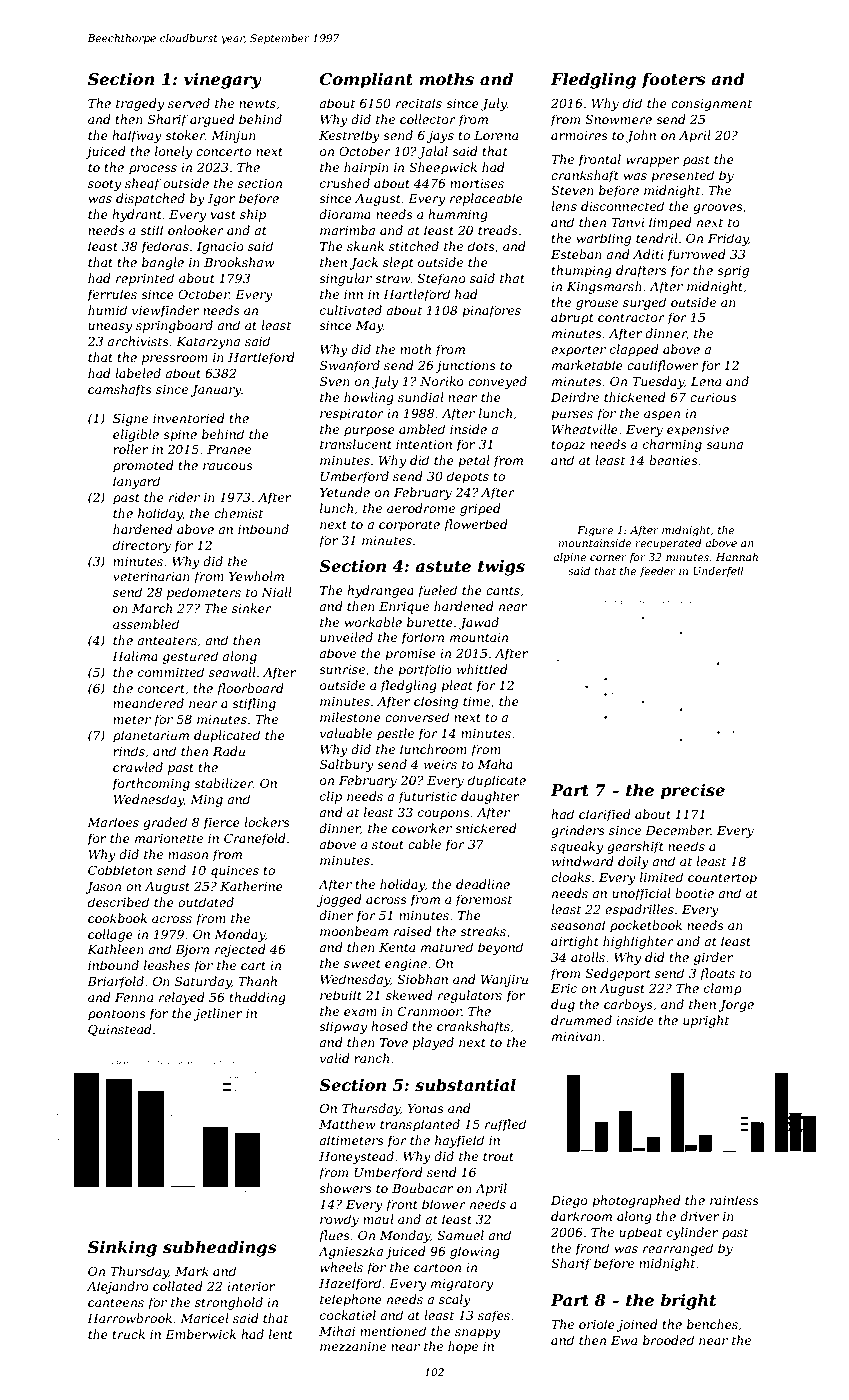 This page has width=849, height=1400. Describe the element at coordinates (185, 135) in the page. I see `stoker` at that location.
